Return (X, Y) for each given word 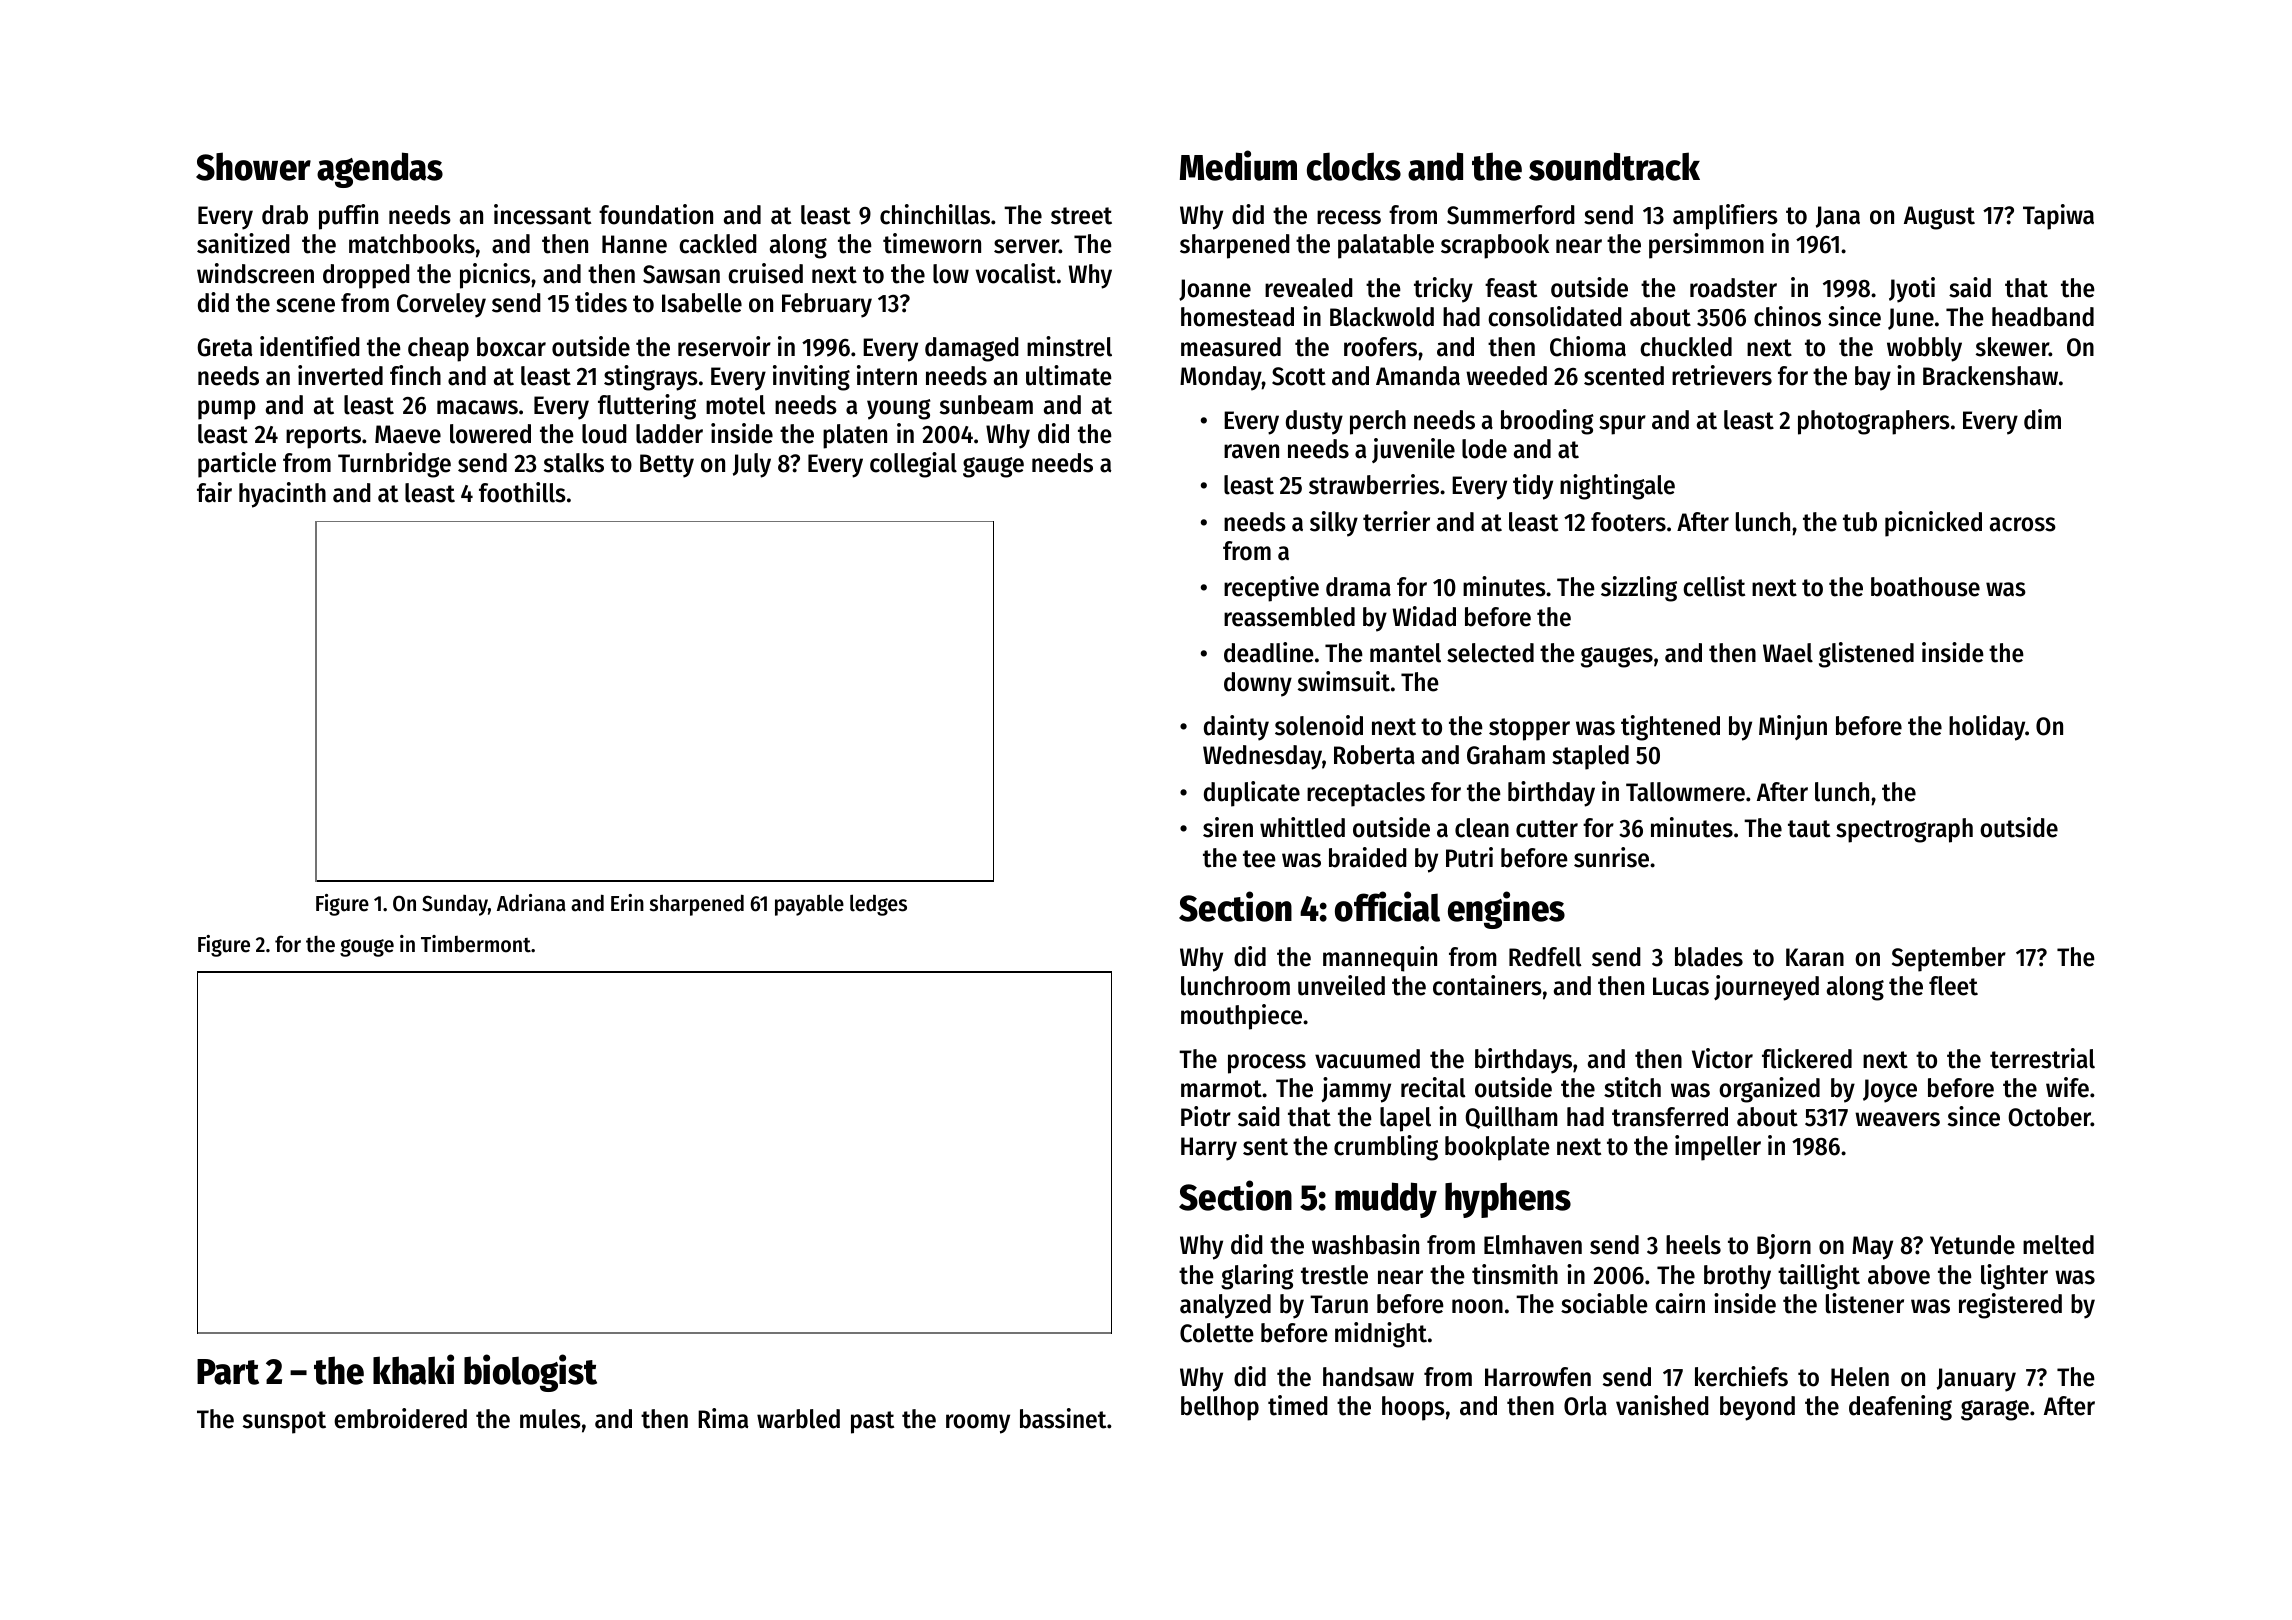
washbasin (1365, 1244)
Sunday (455, 905)
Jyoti (1912, 290)
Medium (1238, 165)
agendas (380, 170)
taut (1809, 829)
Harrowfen (1538, 1377)
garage (1995, 1410)
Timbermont (476, 944)
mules (550, 1419)
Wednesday (1262, 757)
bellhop (1220, 1408)
